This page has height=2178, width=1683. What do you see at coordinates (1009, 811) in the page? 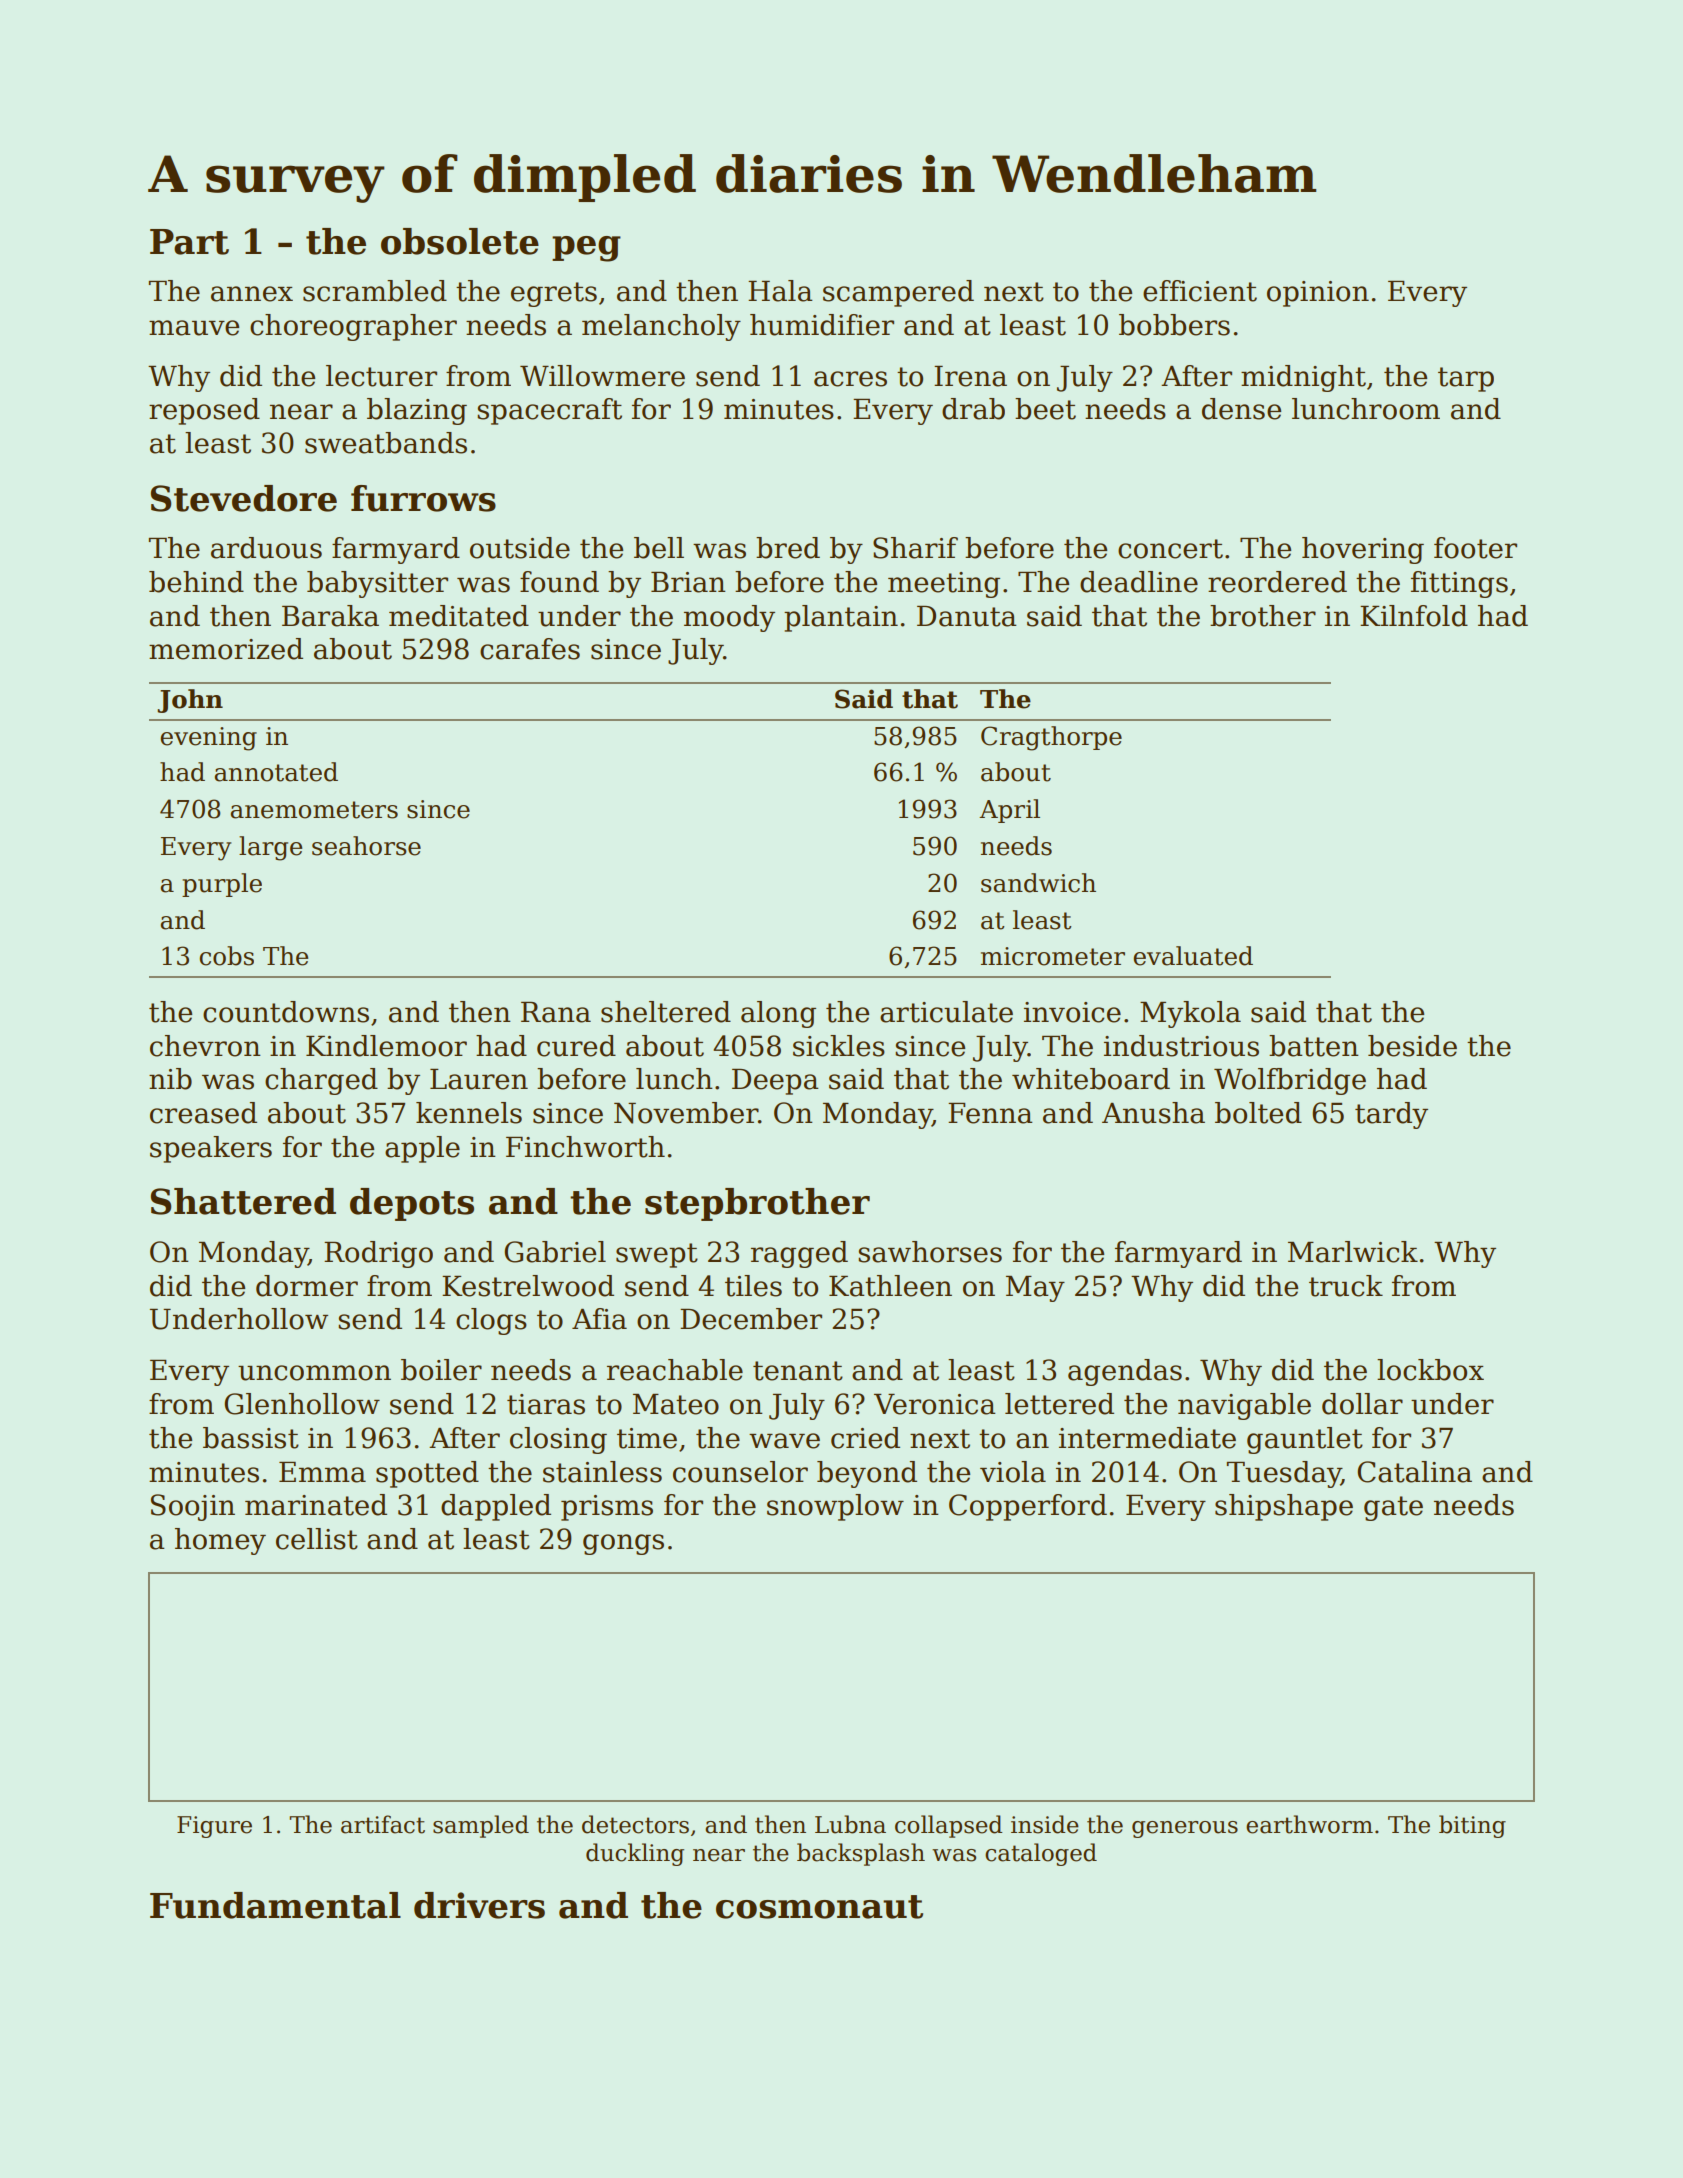
I see `April` at bounding box center [1009, 811].
